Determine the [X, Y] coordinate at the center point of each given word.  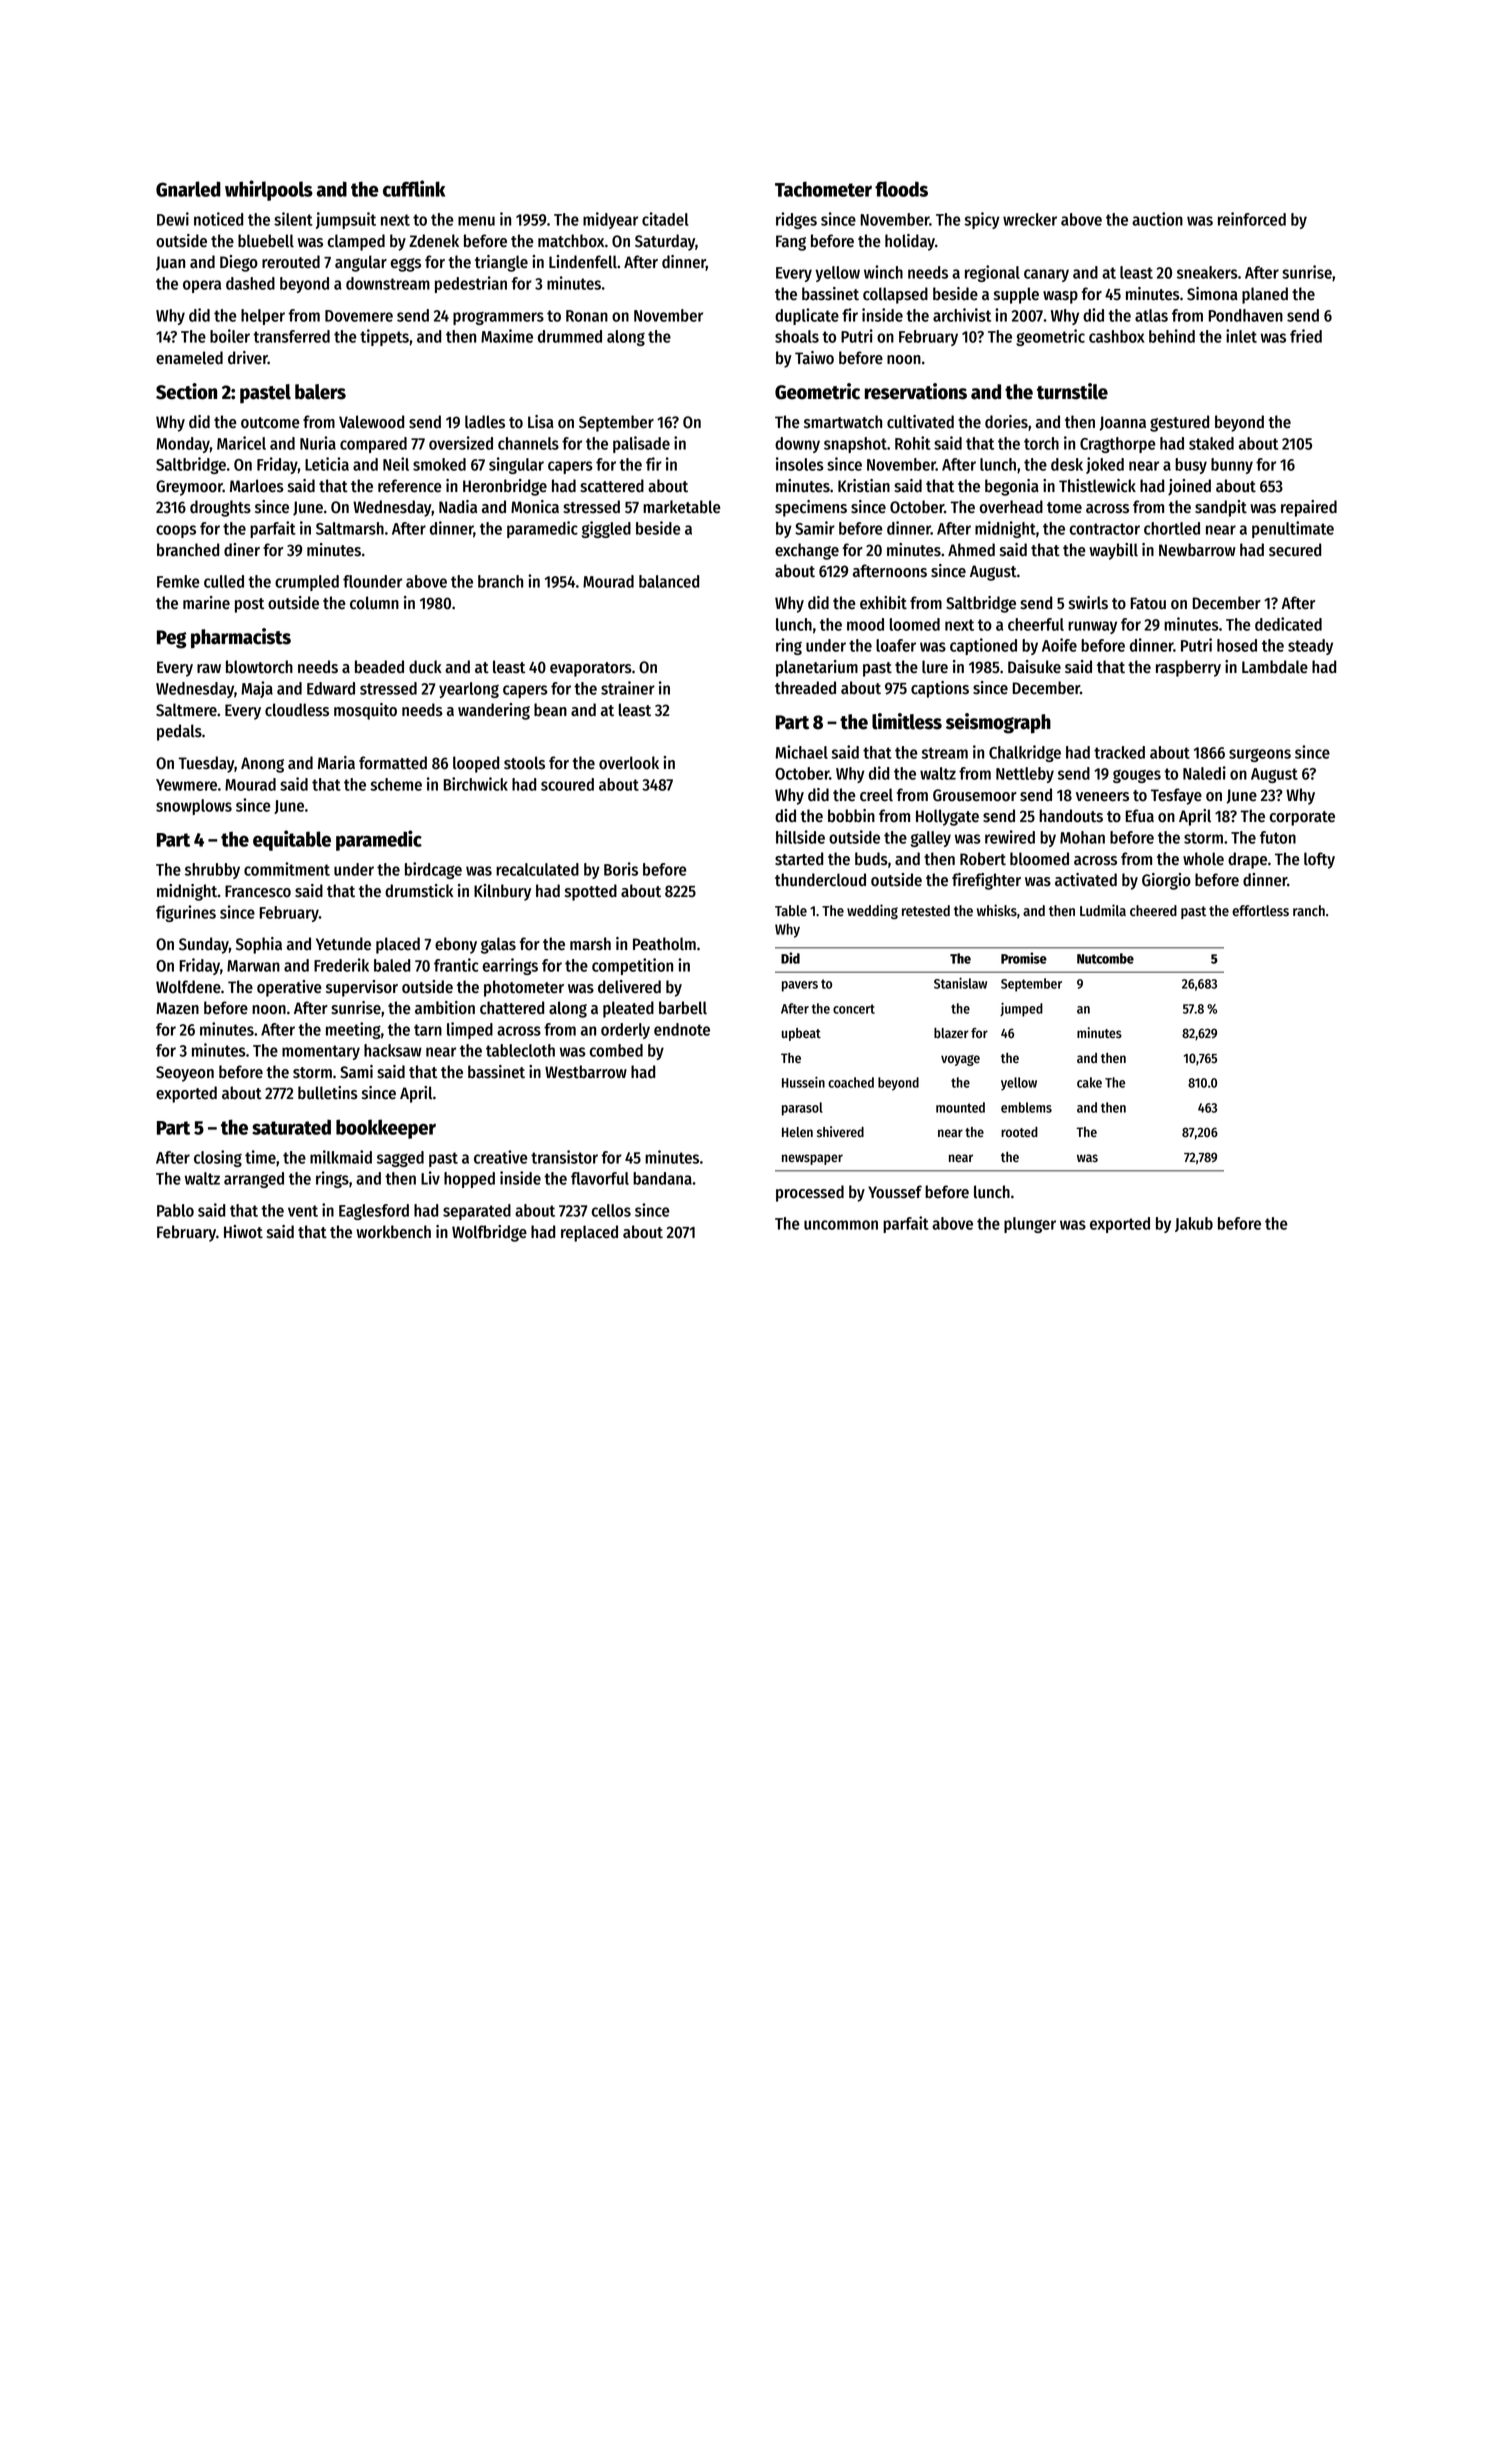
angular [361, 263]
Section [186, 391]
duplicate [807, 316]
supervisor [362, 988]
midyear [610, 220]
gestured [1179, 423]
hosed [1237, 645]
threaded [805, 688]
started [799, 859]
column [374, 603]
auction [1157, 219]
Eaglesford [374, 1212]
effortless [1260, 911]
